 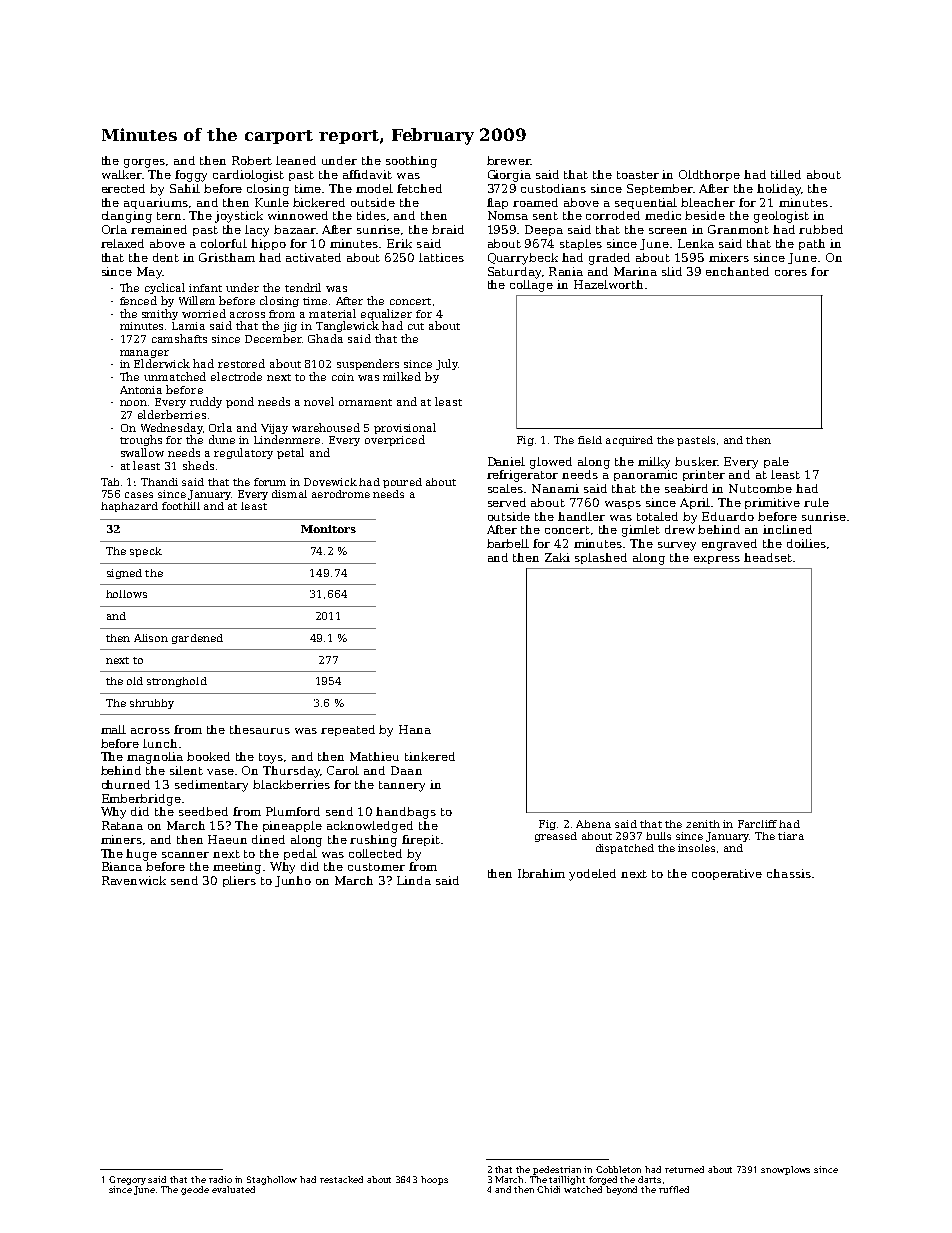 I want to click on meeting, so click(x=237, y=868).
